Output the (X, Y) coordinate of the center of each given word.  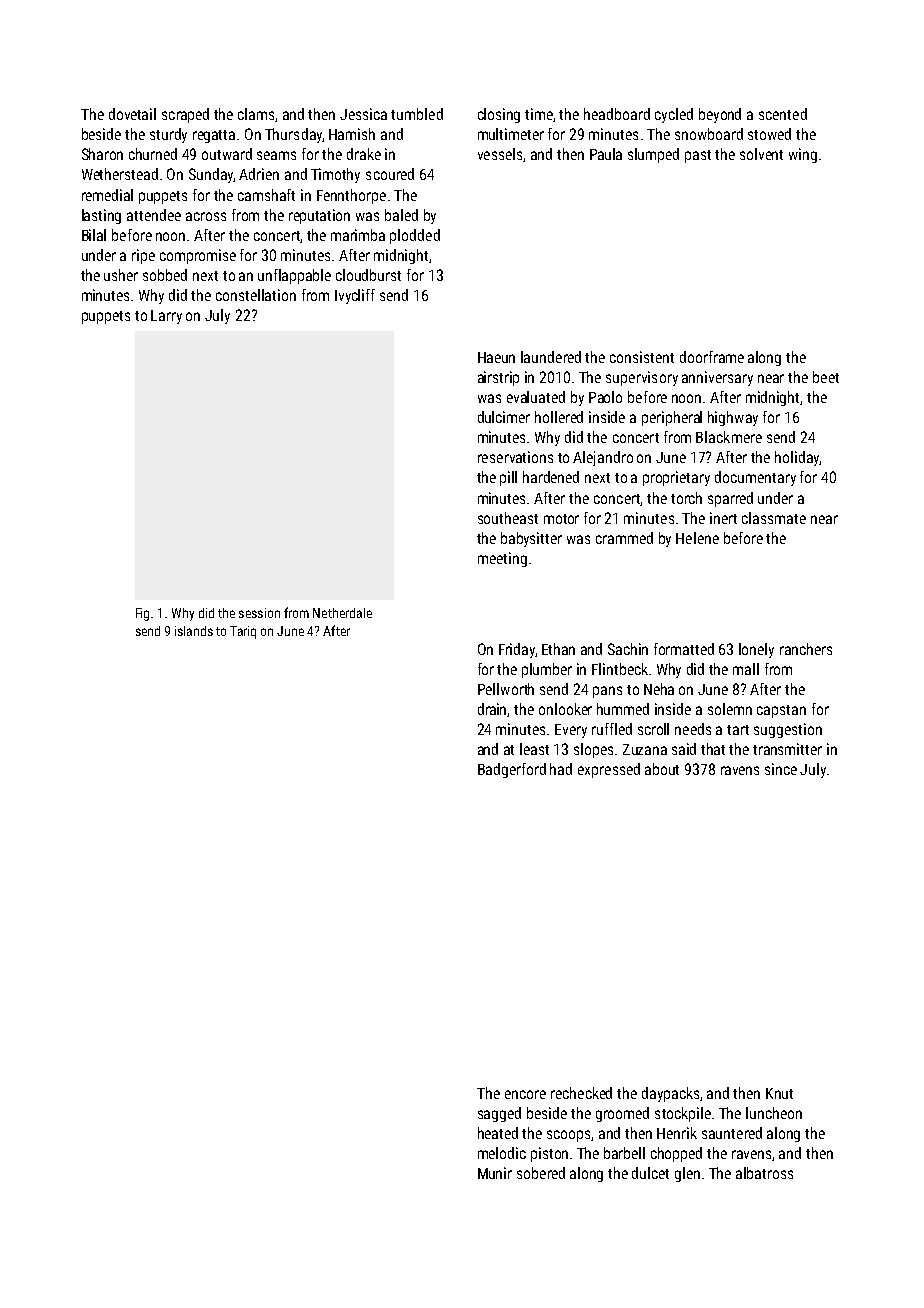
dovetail (132, 114)
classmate (774, 518)
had (561, 769)
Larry (166, 317)
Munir (495, 1173)
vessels (500, 154)
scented (783, 114)
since (781, 769)
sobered (541, 1173)
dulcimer (504, 417)
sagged (499, 1114)
